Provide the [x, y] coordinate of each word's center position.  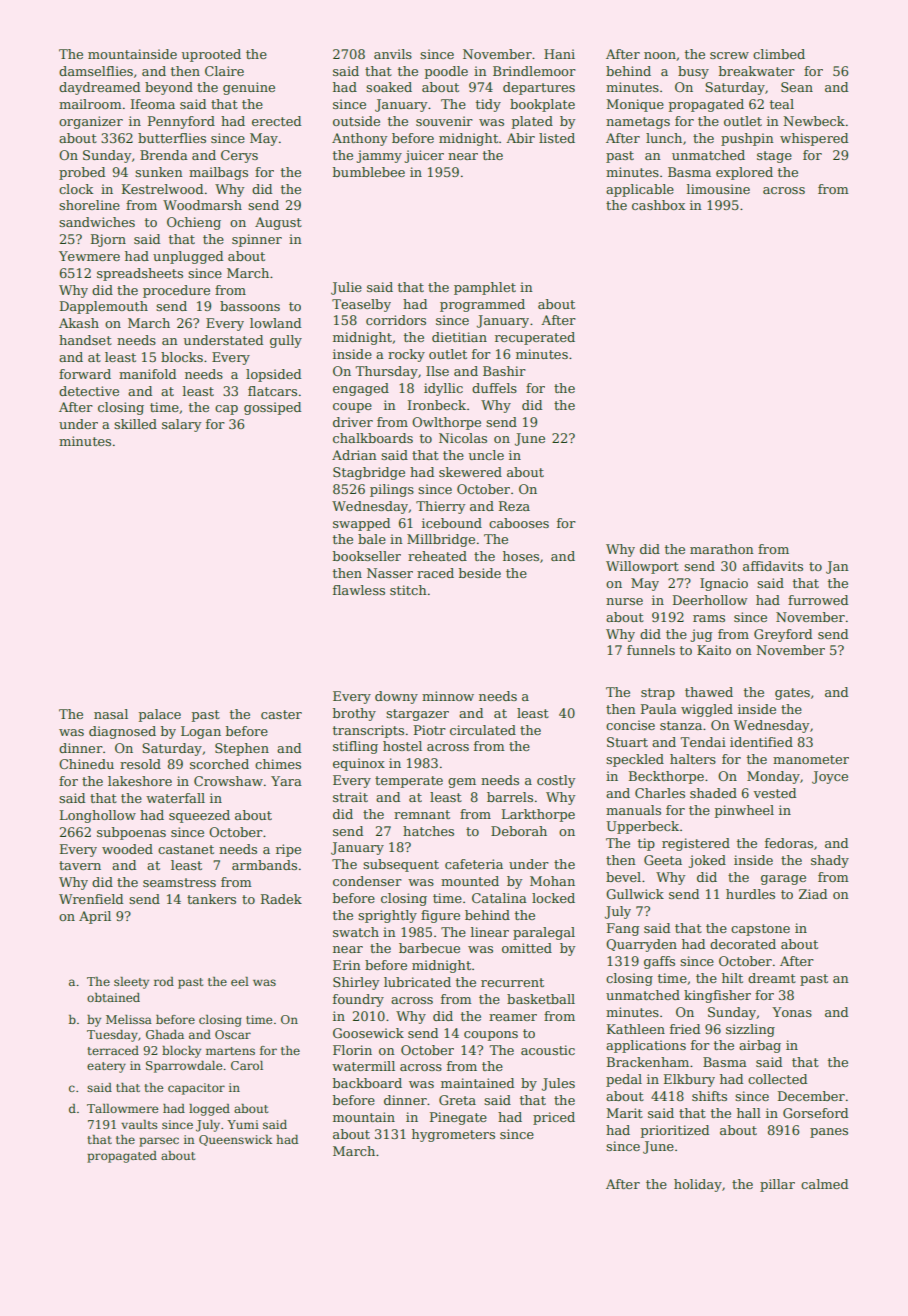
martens [230, 1051]
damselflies [96, 71]
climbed [779, 54]
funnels [651, 650]
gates [792, 694]
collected [777, 1079]
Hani [559, 54]
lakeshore [140, 781]
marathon [722, 549]
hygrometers [453, 1135]
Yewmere [89, 256]
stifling [355, 747]
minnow [448, 696]
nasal [111, 714]
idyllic [443, 389]
